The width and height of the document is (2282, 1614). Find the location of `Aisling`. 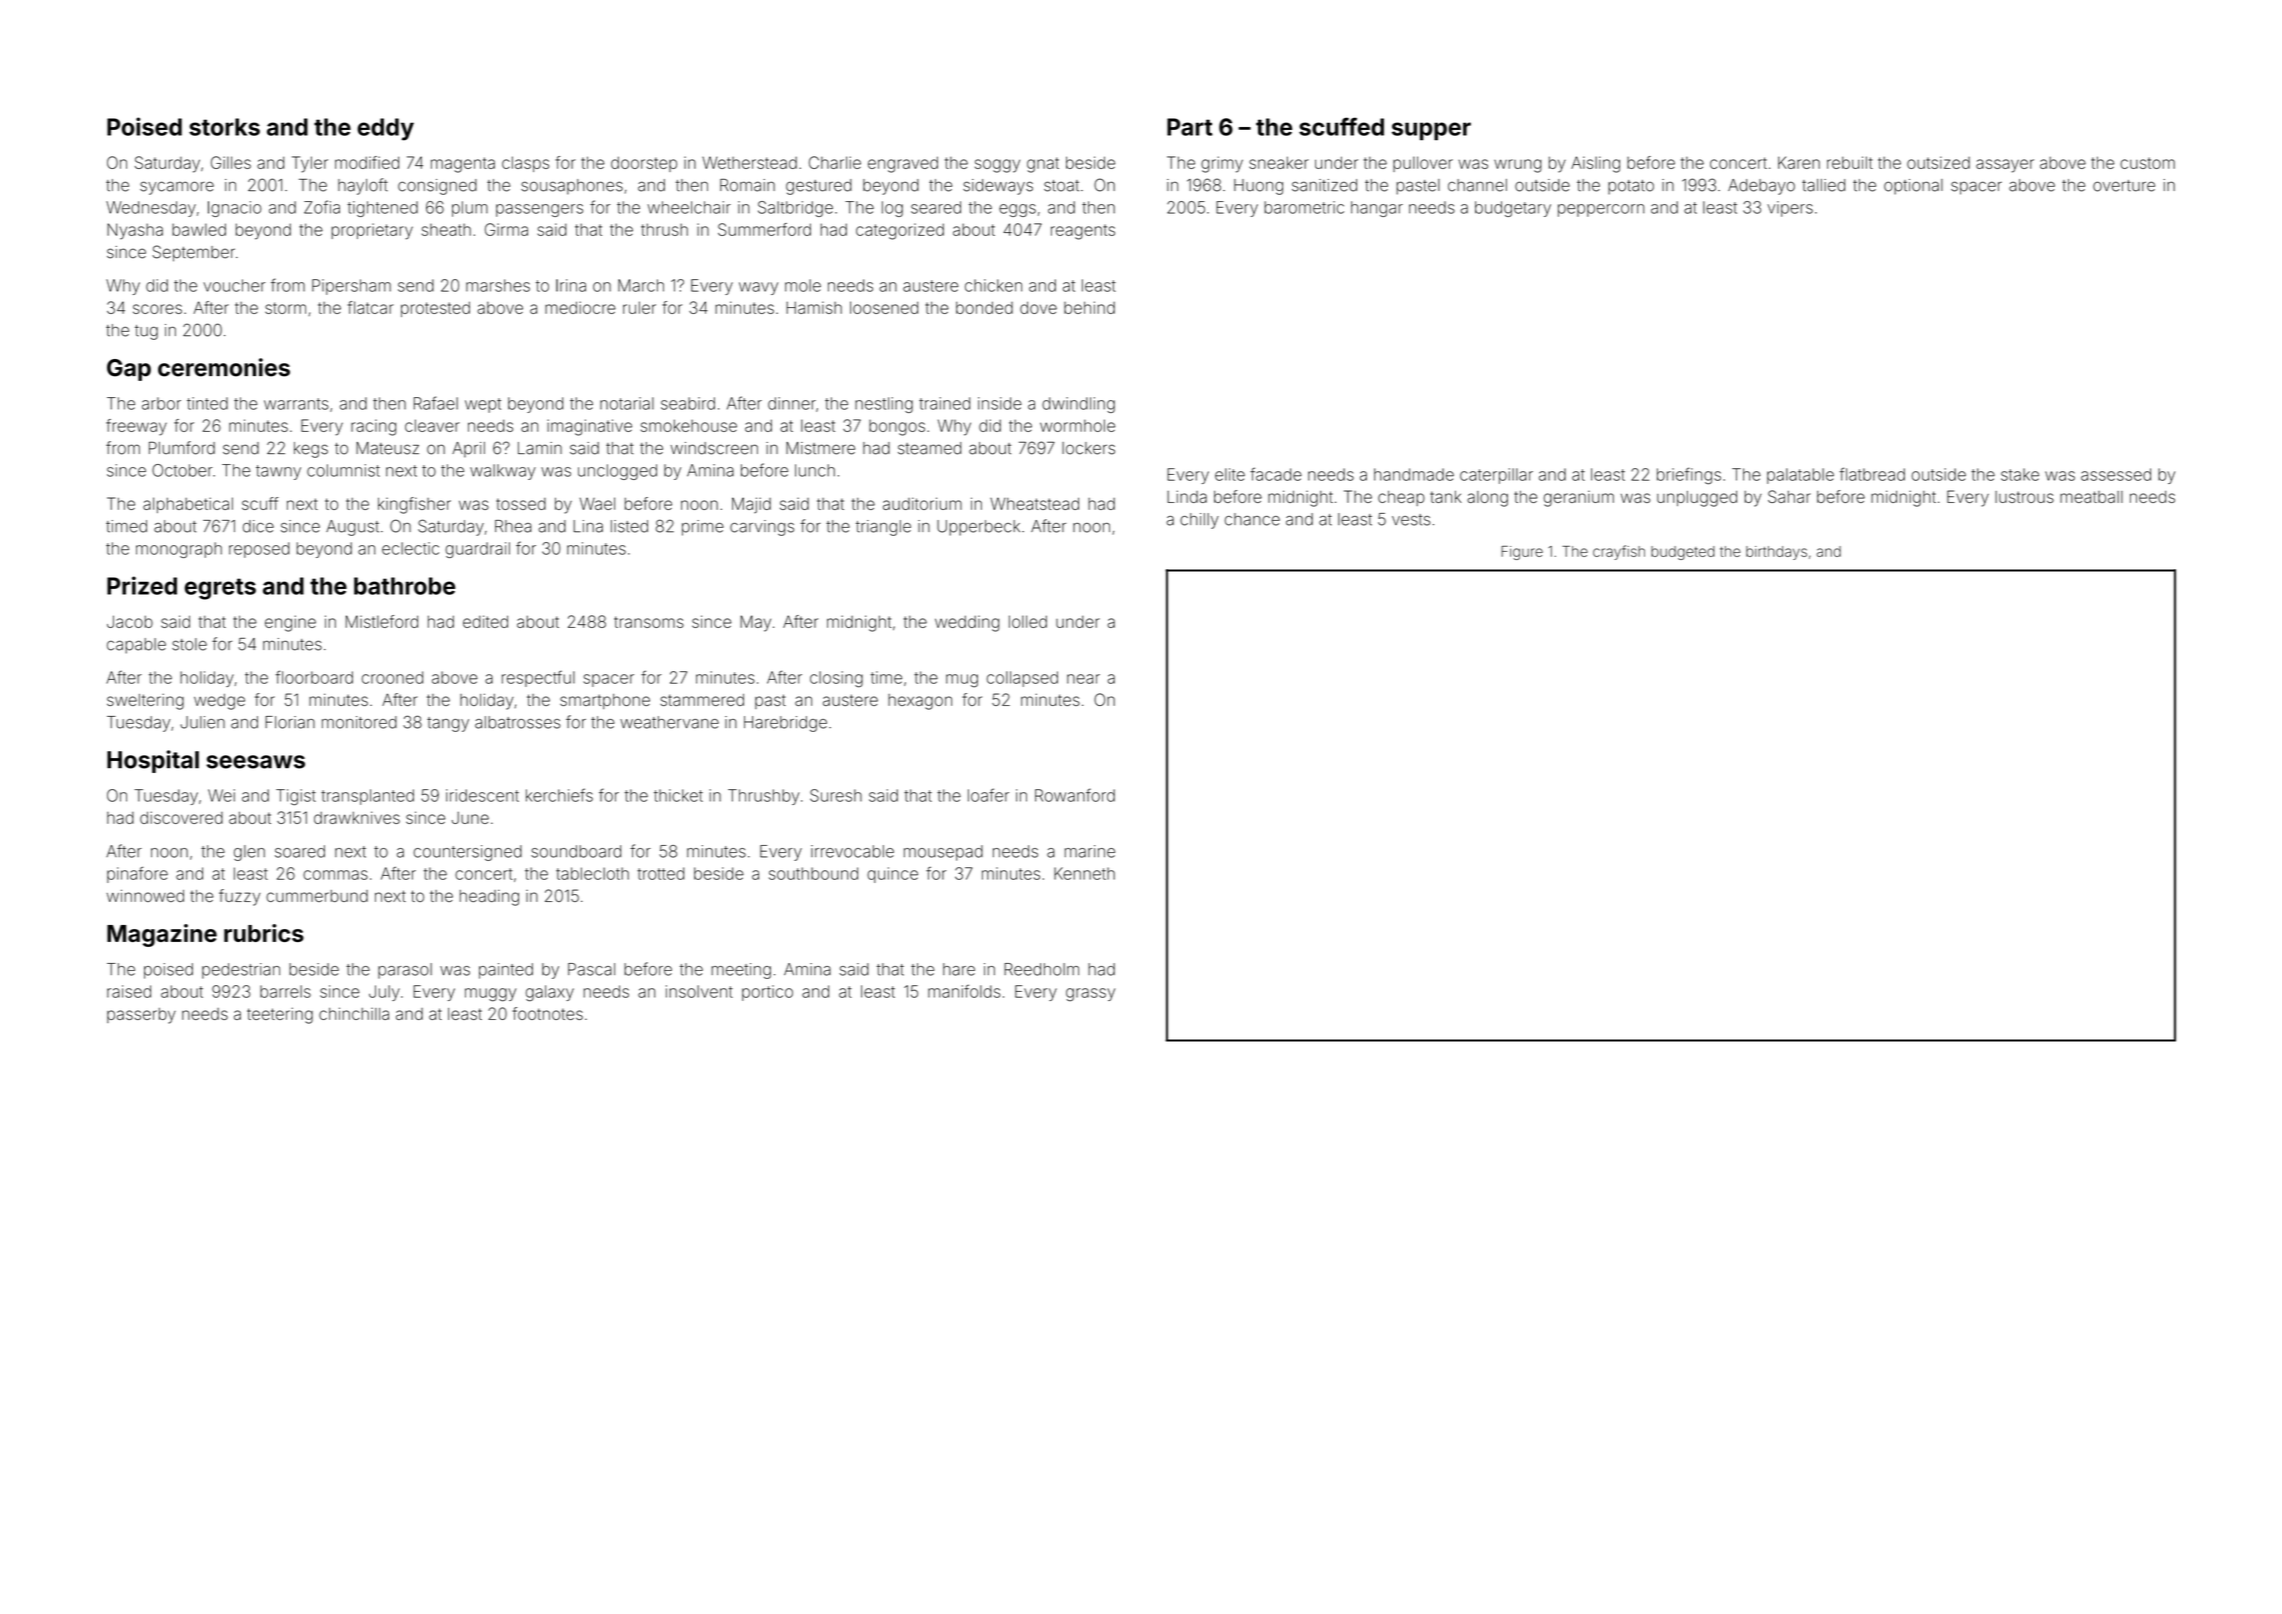

Aisling is located at coordinates (1595, 164).
